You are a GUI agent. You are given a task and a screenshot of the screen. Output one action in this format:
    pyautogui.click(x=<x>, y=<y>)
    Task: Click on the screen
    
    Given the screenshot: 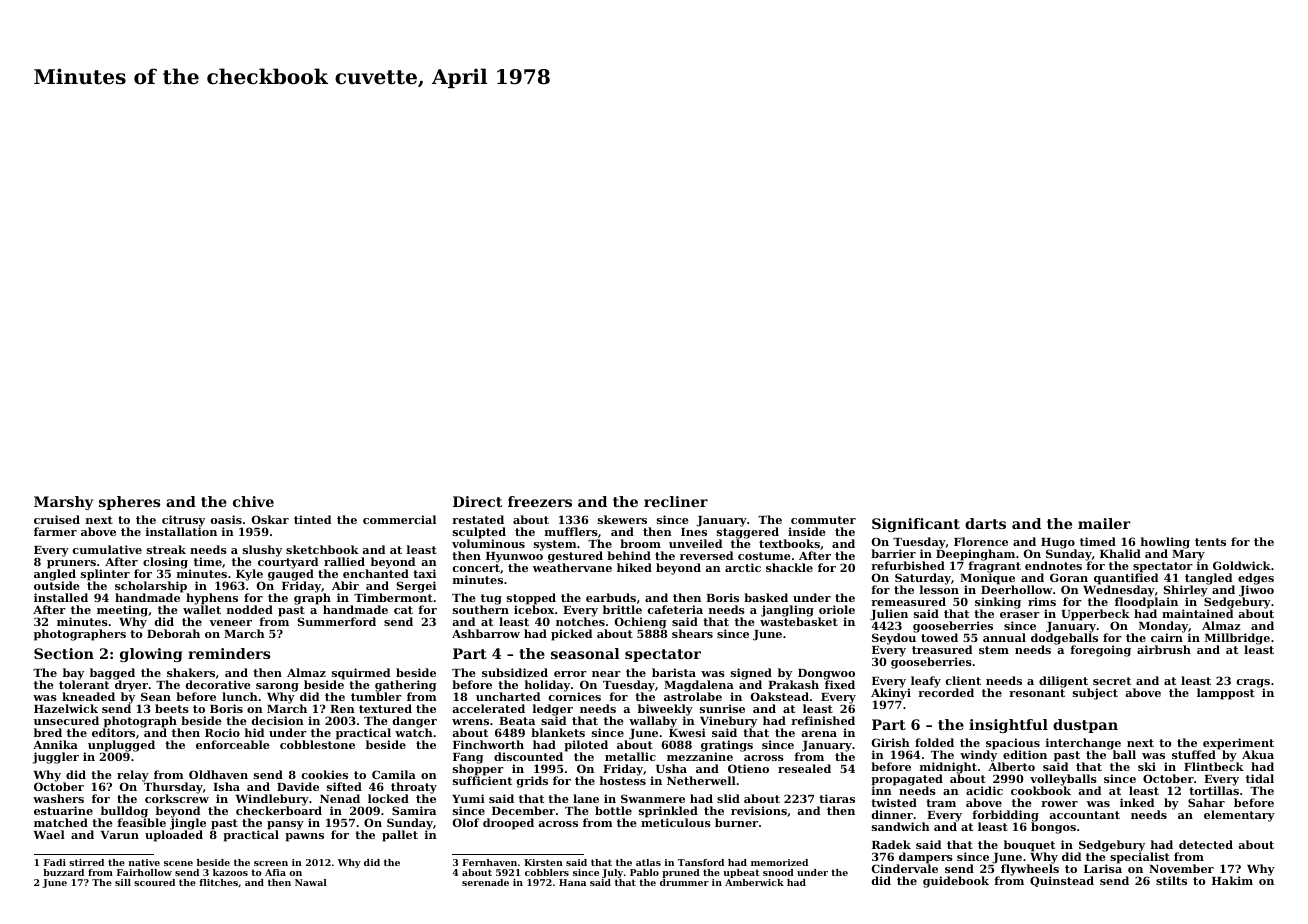 What is the action you would take?
    pyautogui.click(x=271, y=863)
